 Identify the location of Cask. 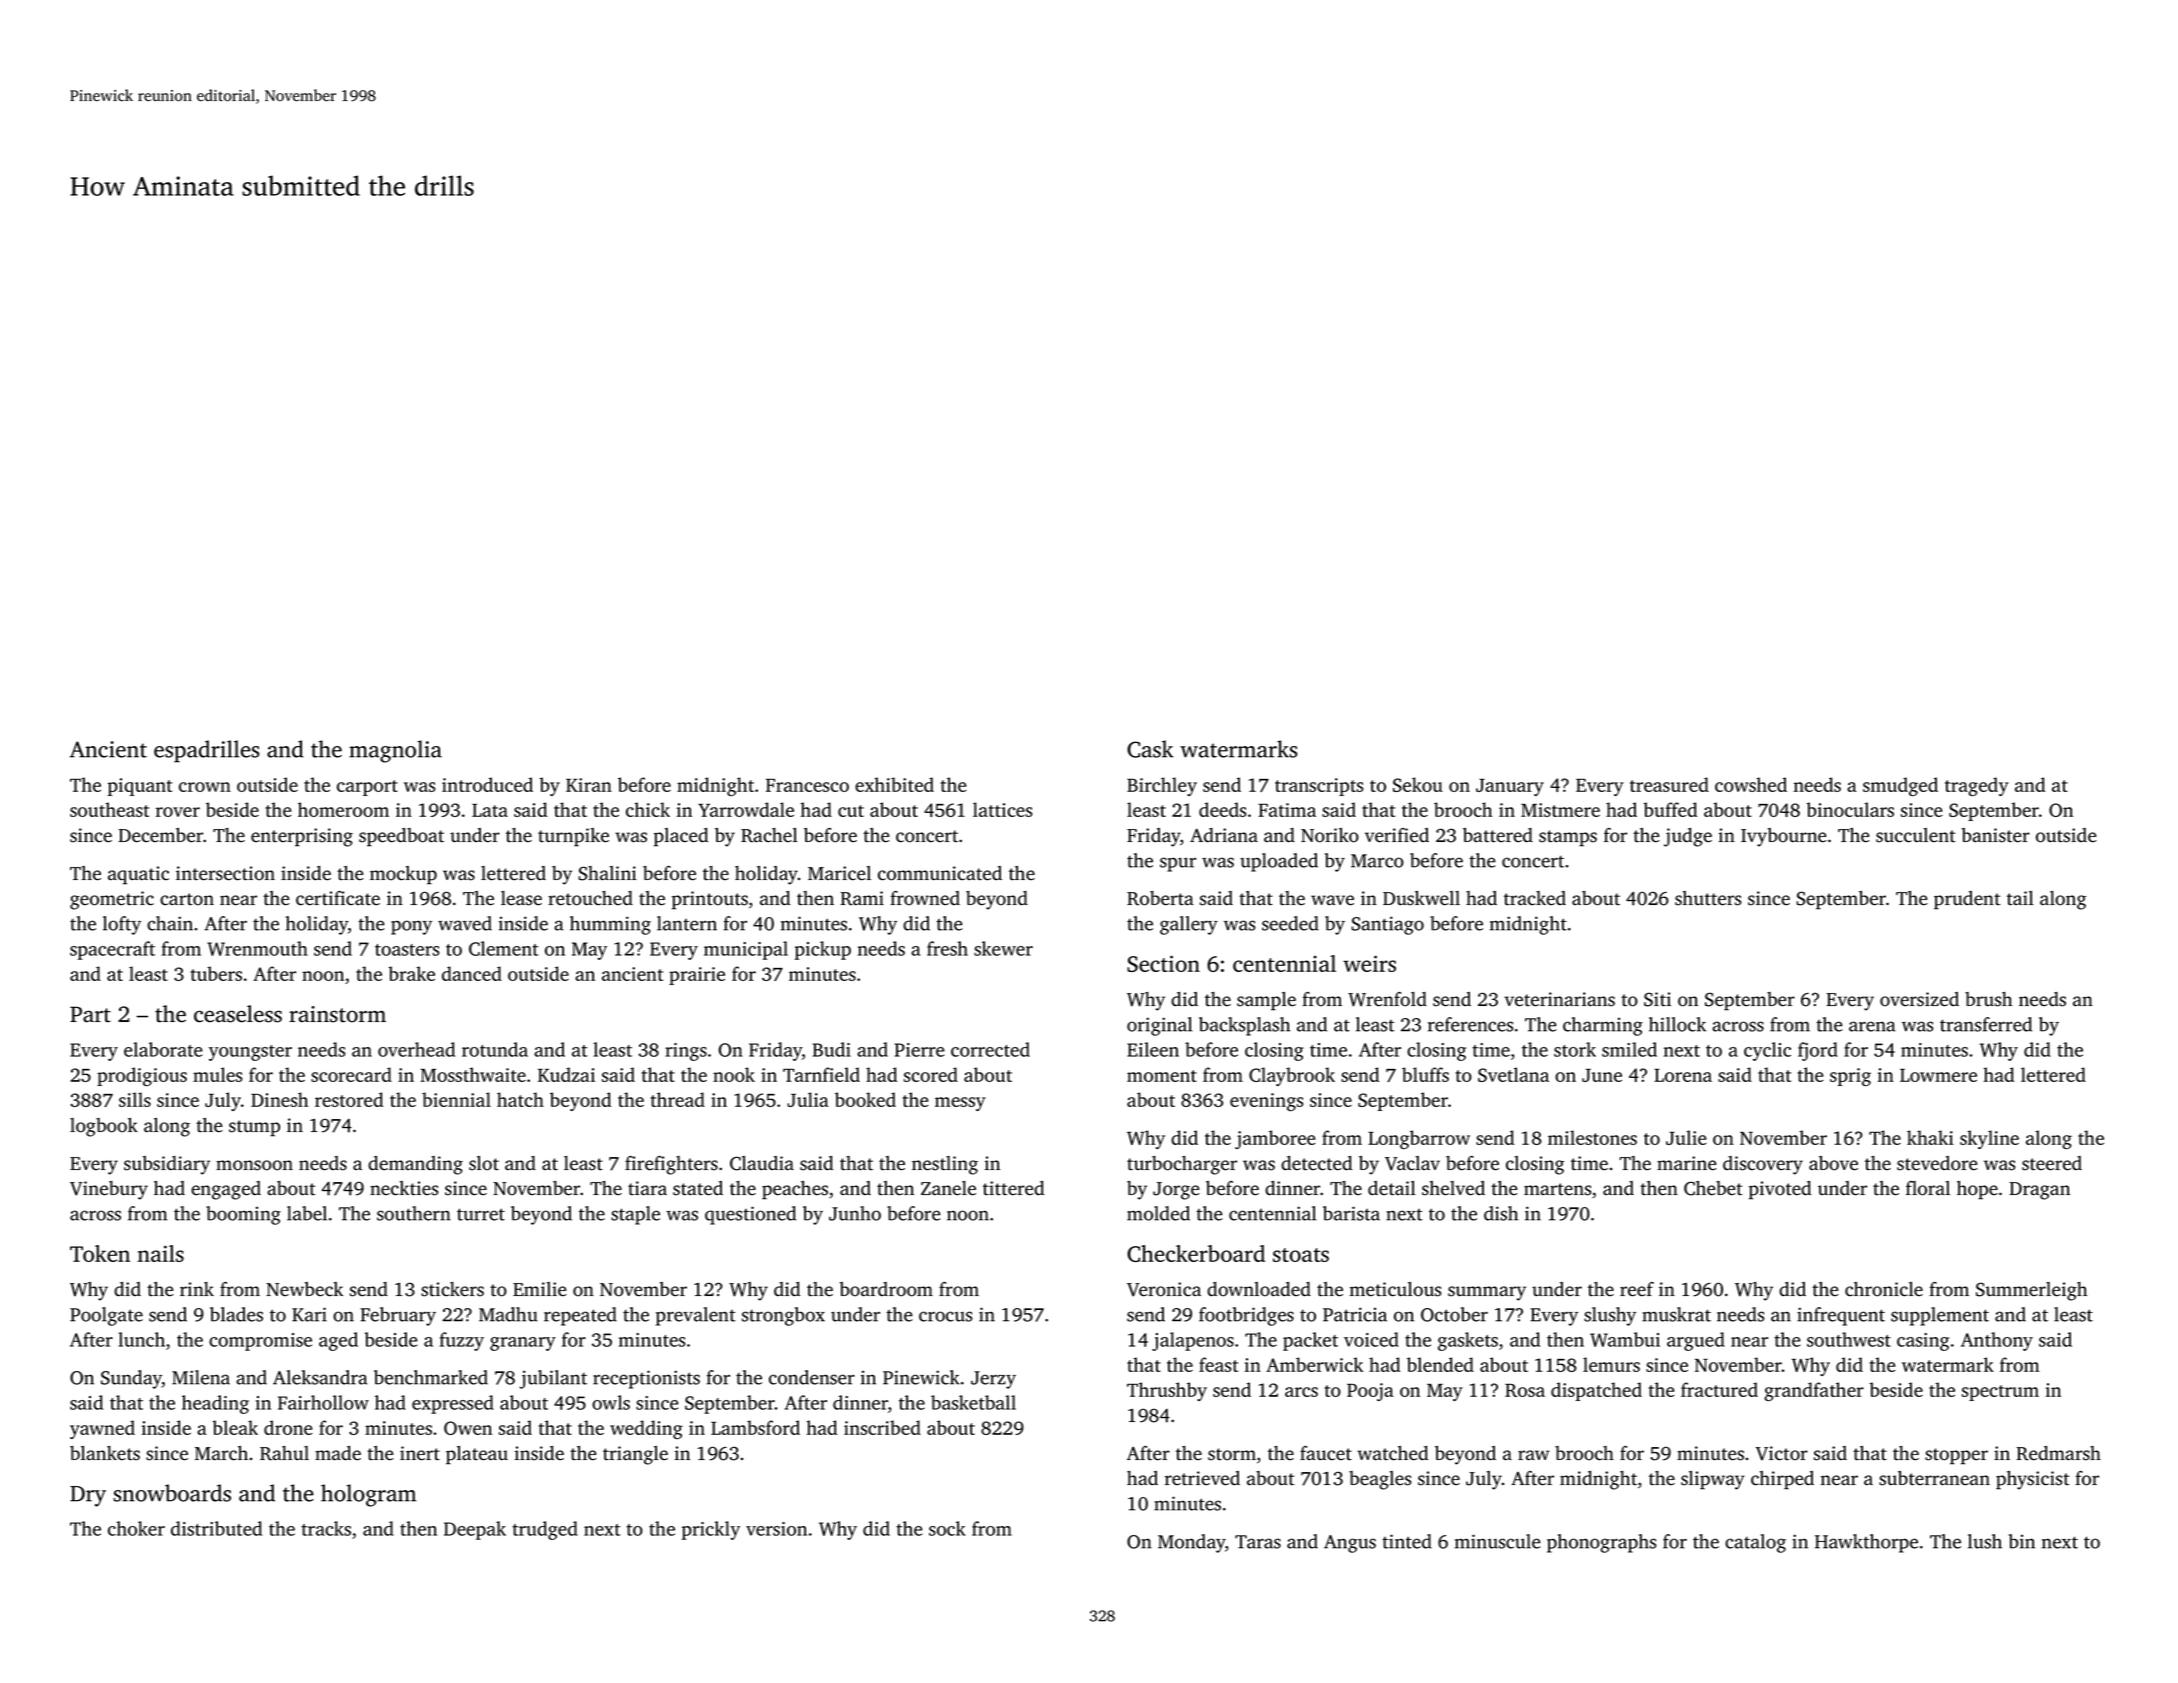
(1150, 749).
